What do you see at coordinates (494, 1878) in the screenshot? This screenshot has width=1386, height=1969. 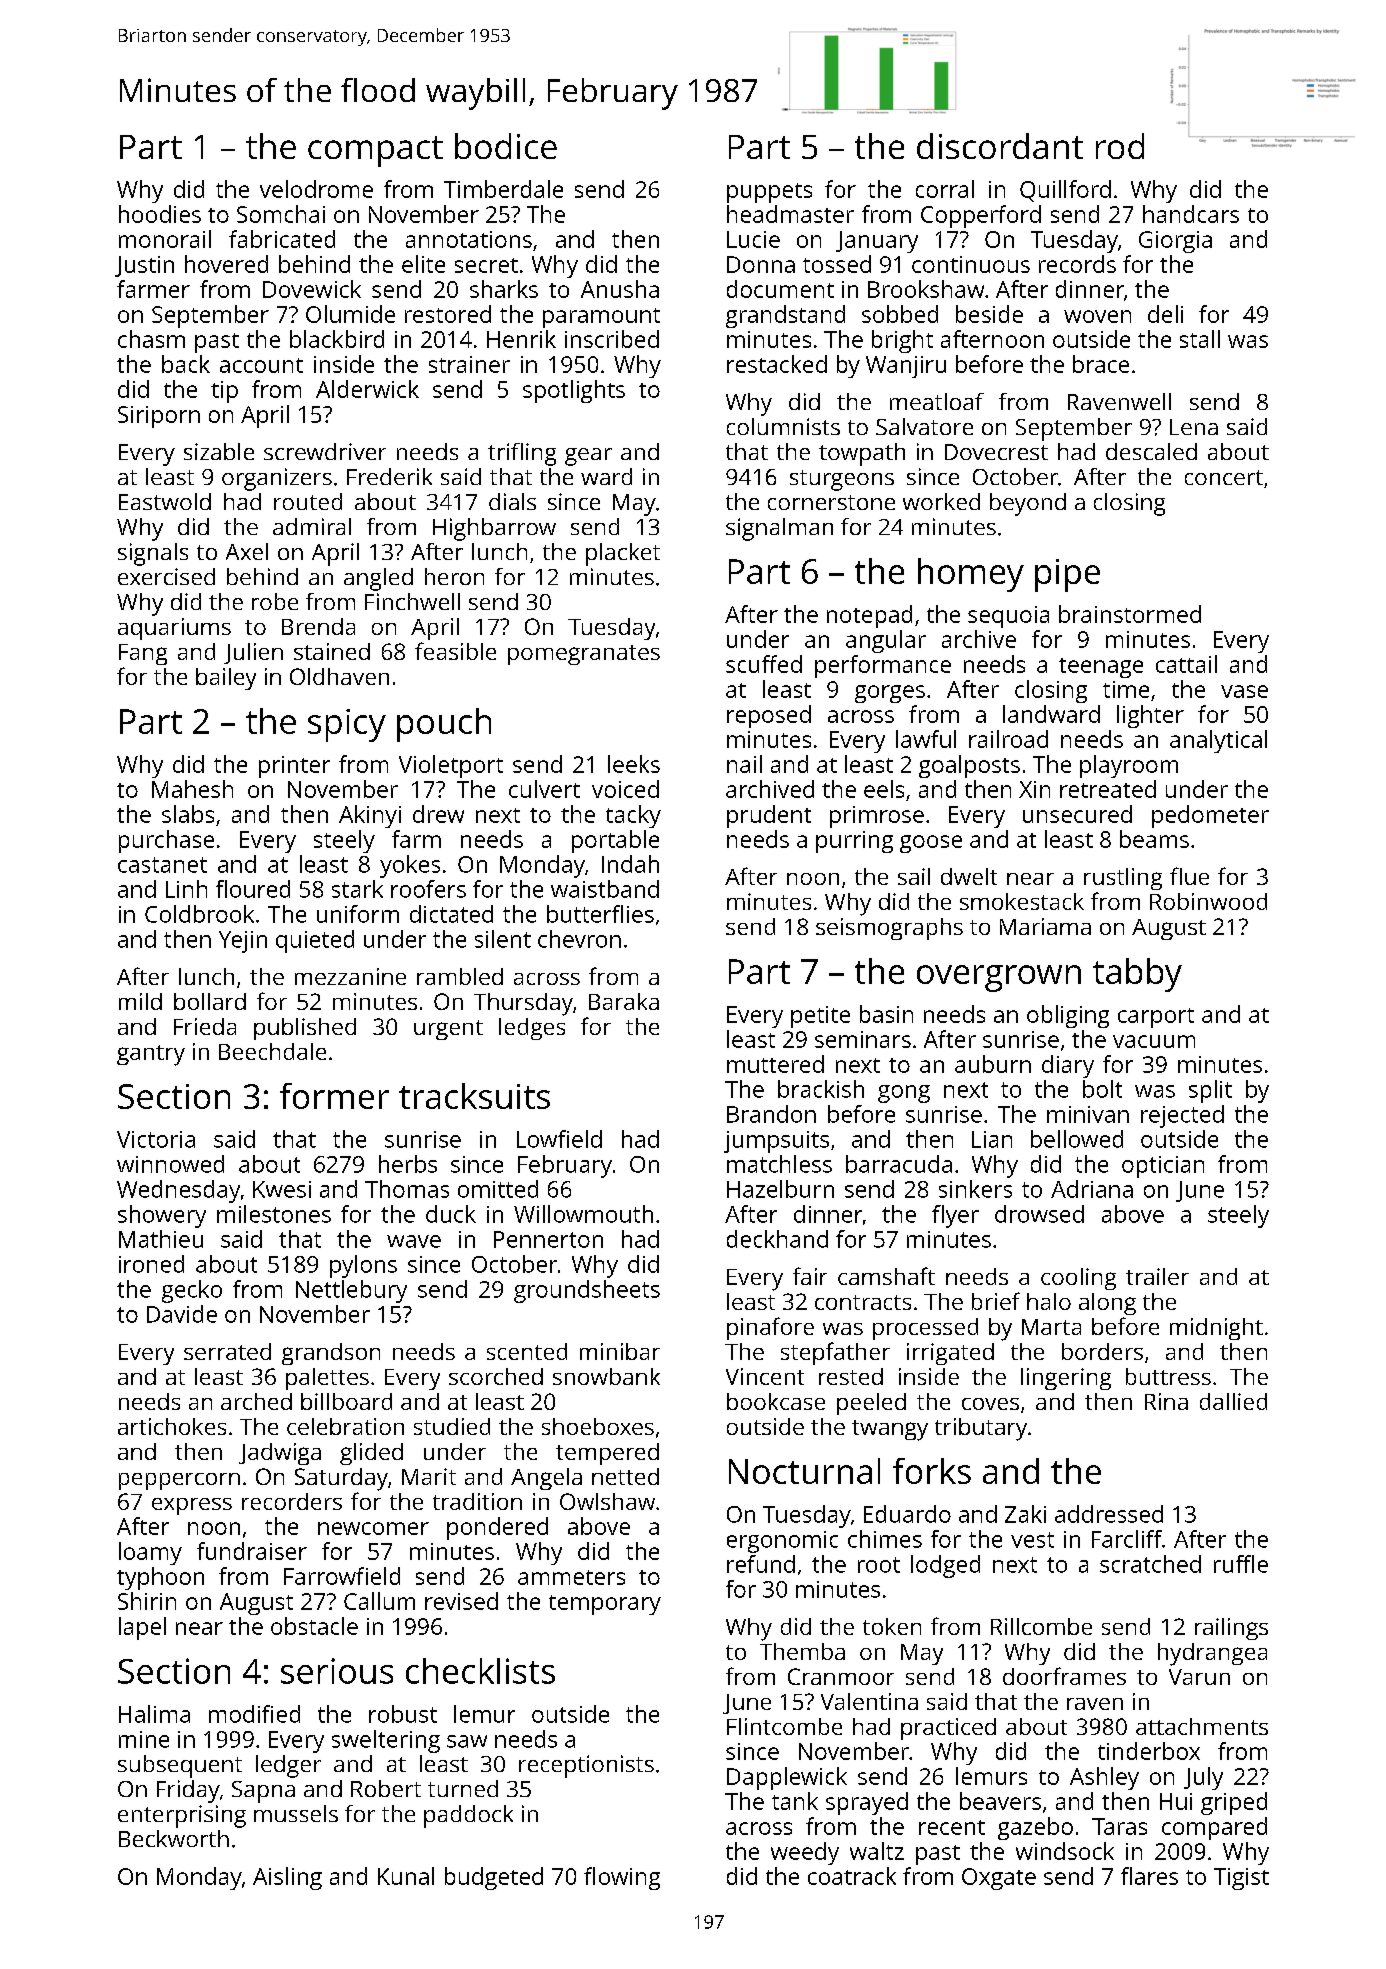 I see `budgeted` at bounding box center [494, 1878].
